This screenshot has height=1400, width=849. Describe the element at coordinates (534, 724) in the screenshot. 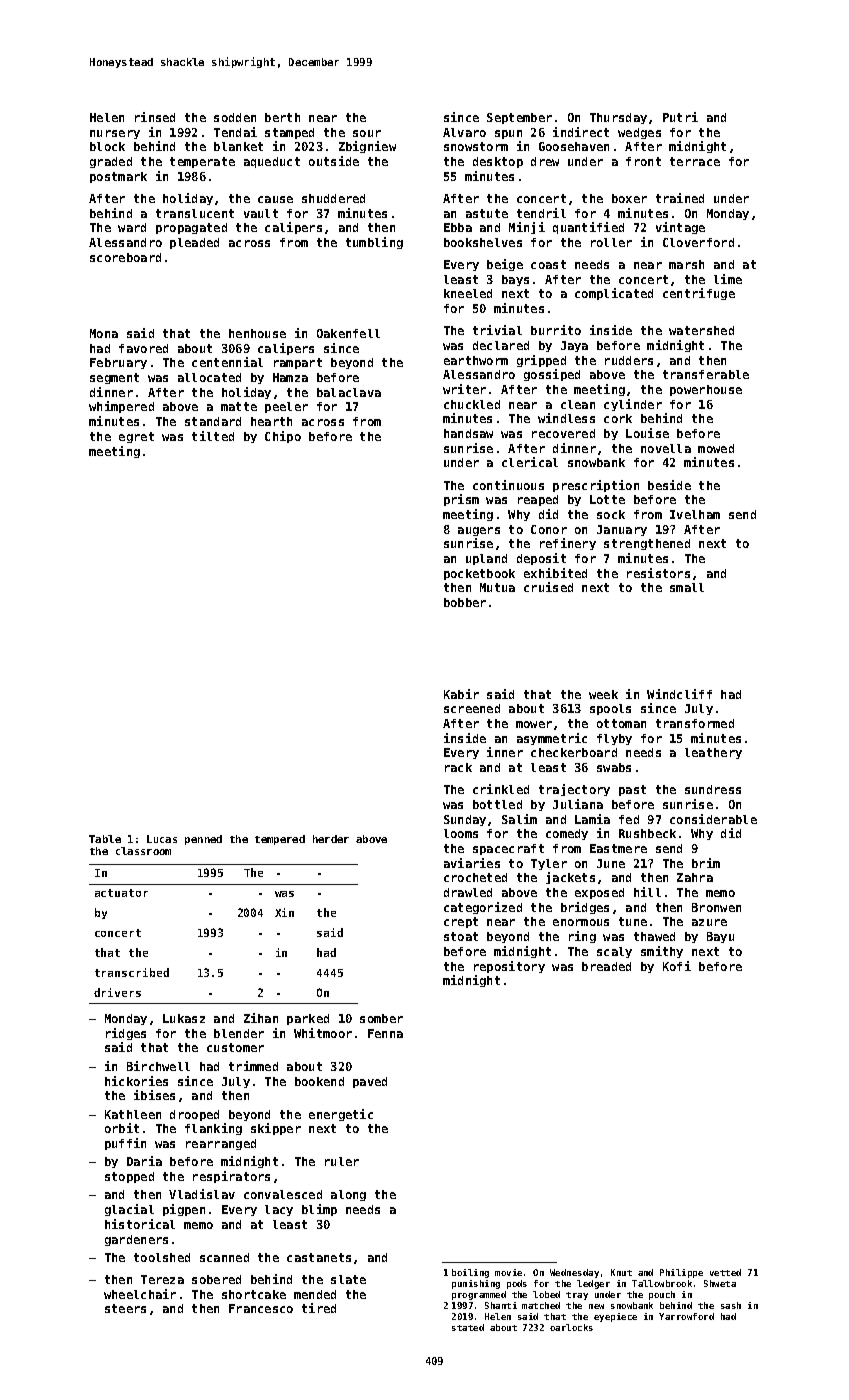

I see `mower` at that location.
